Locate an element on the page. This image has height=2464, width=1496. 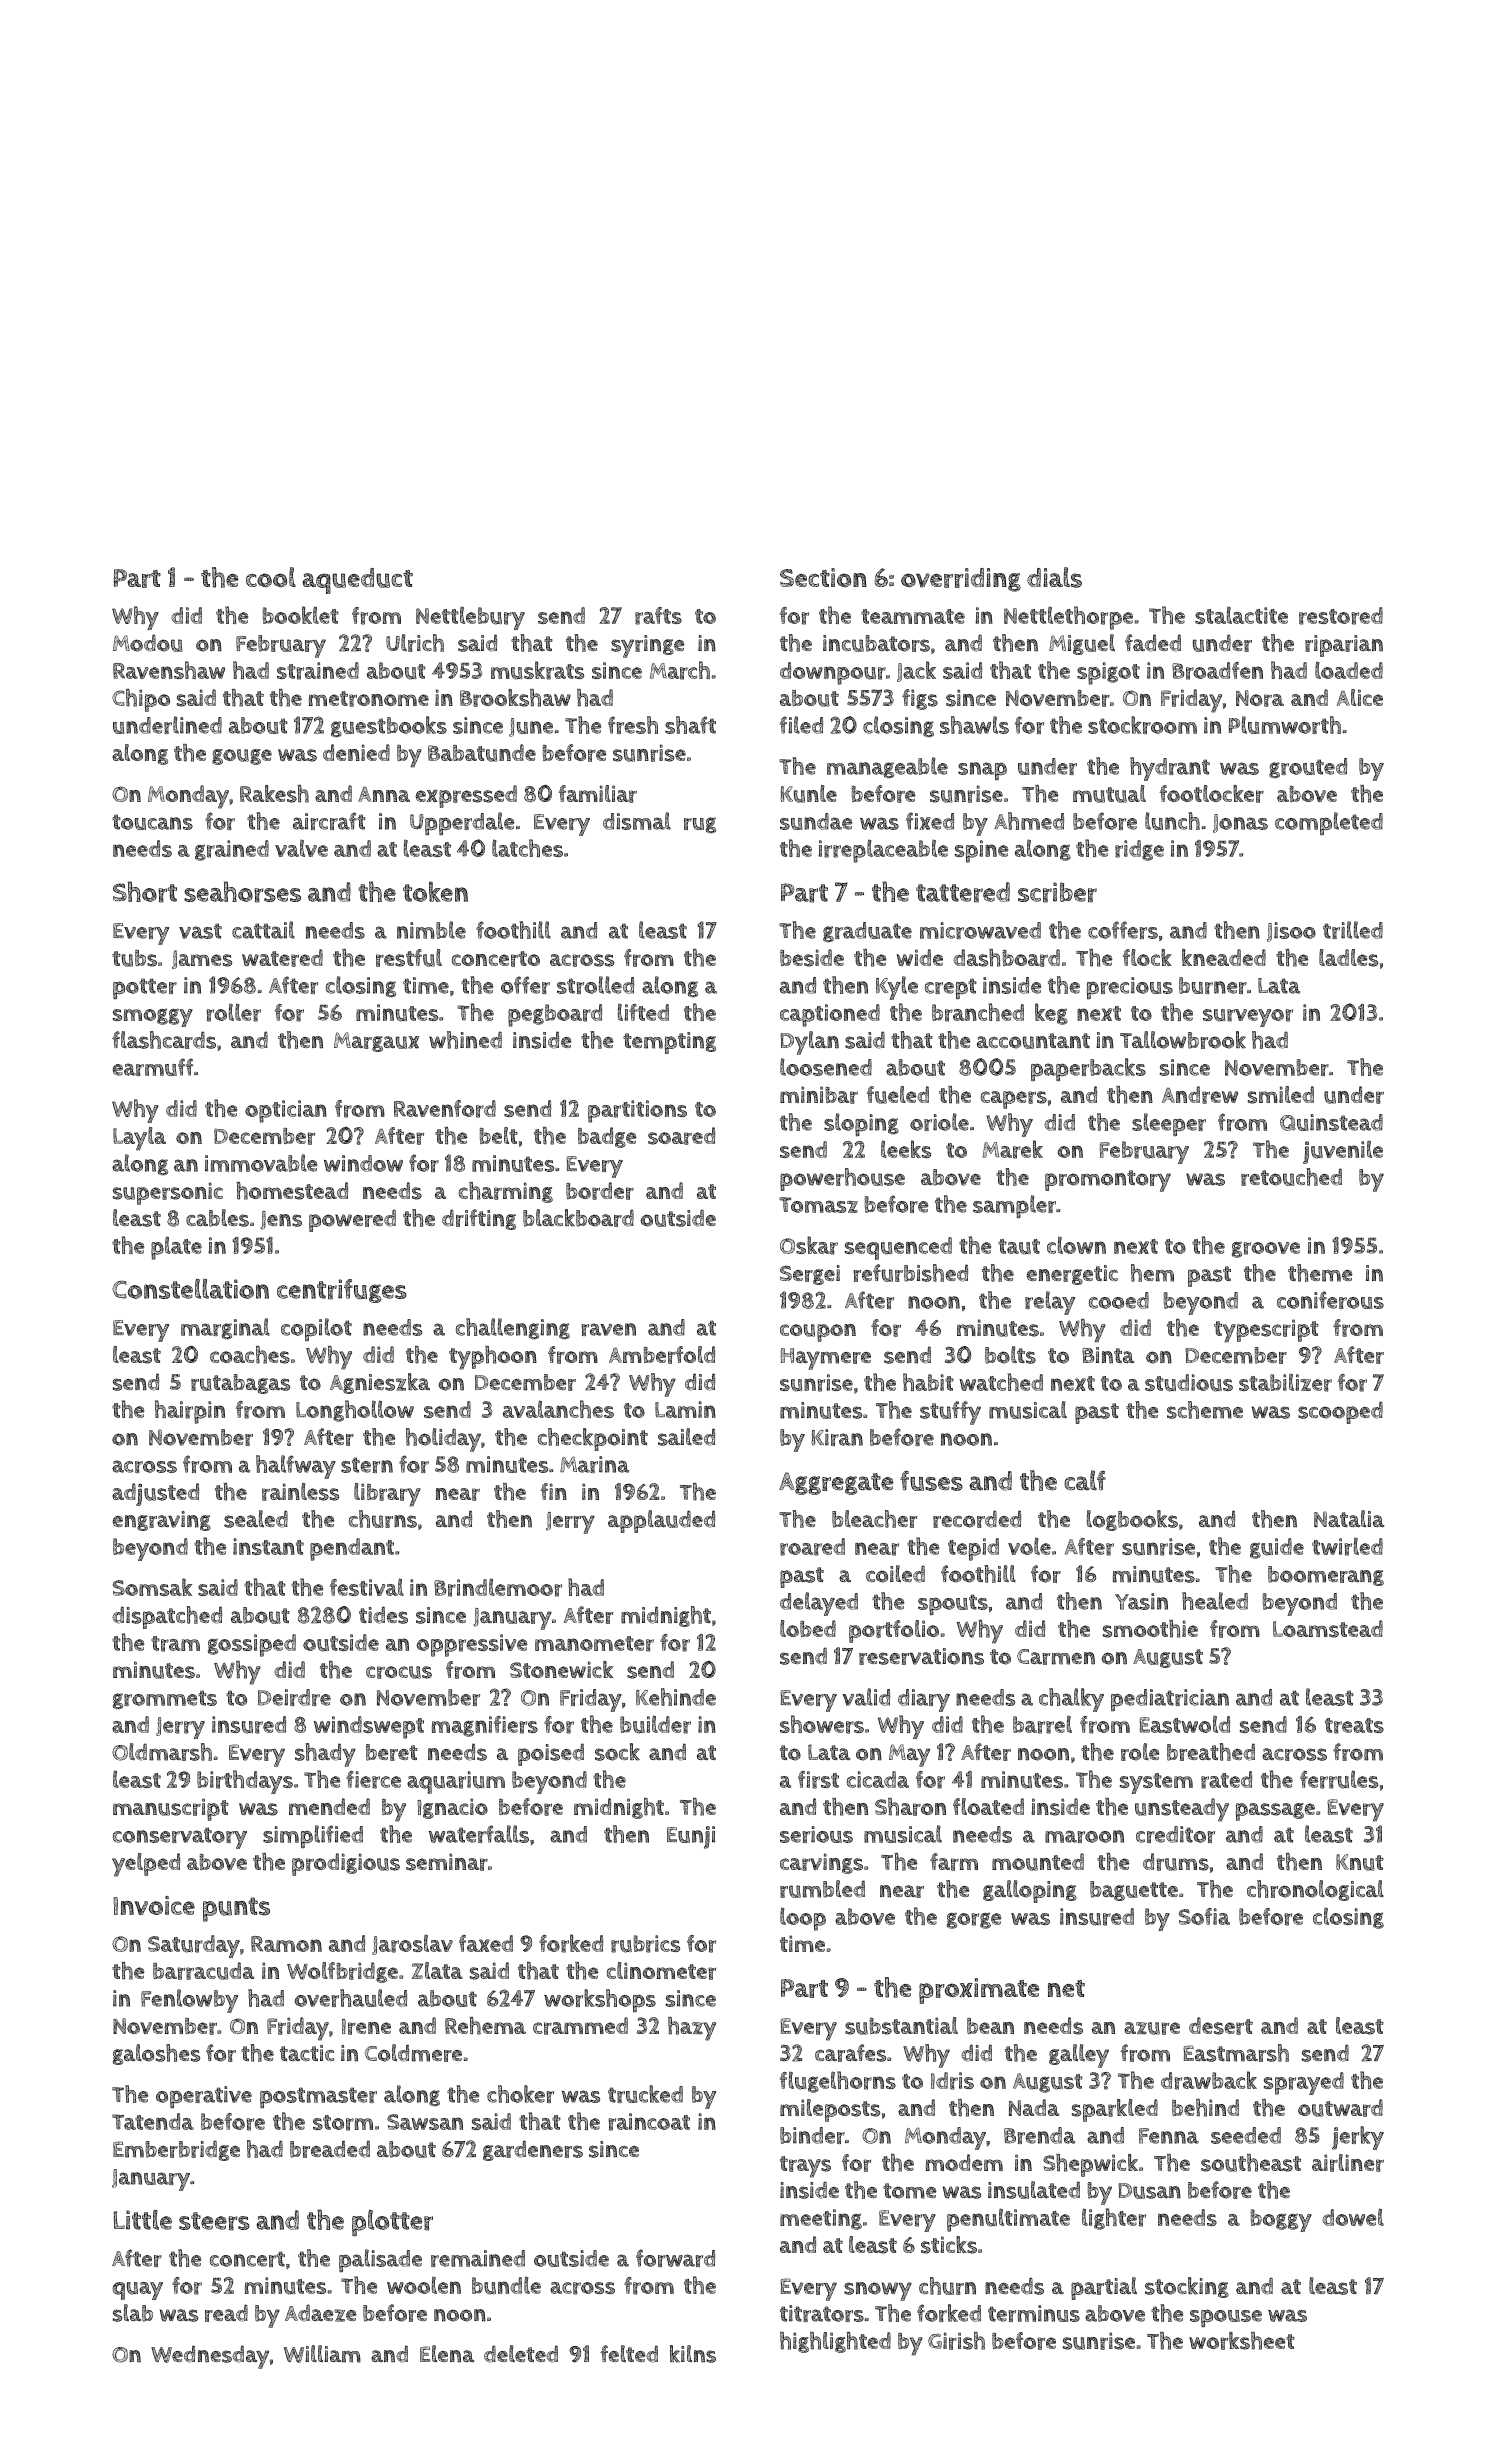
remained is located at coordinates (478, 2258).
